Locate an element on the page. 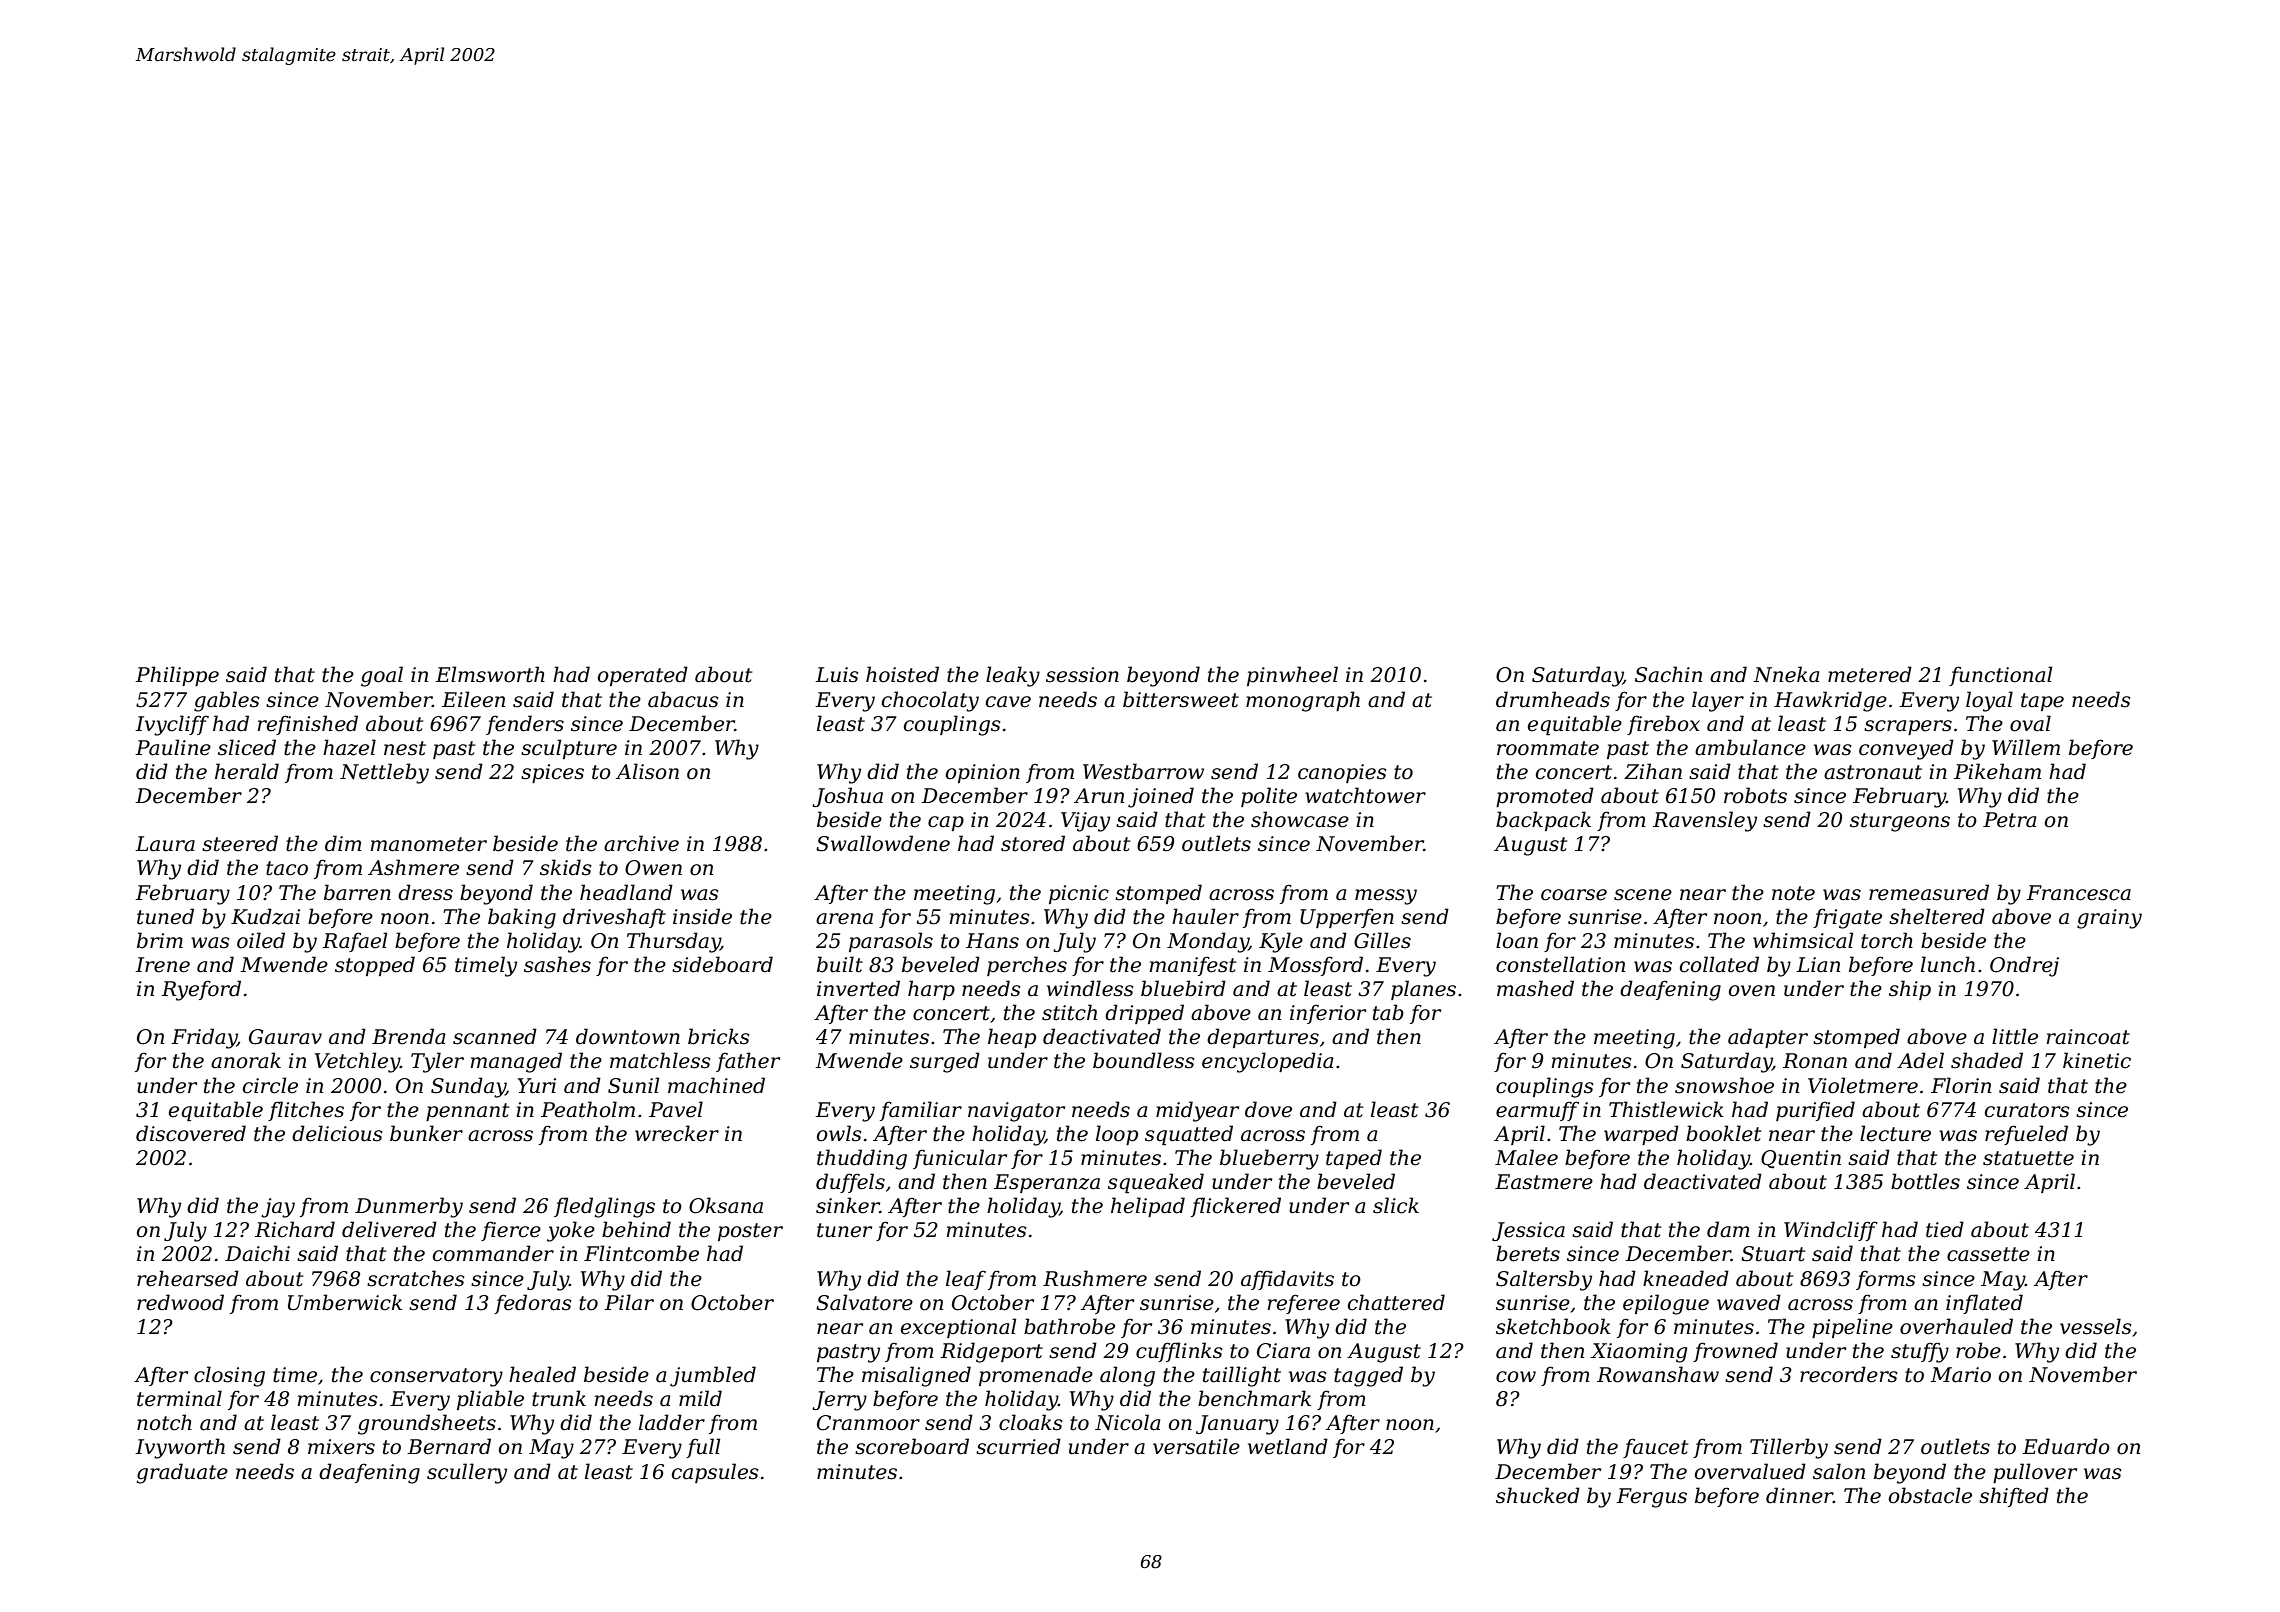 The image size is (2280, 1612). Petra is located at coordinates (2009, 820).
